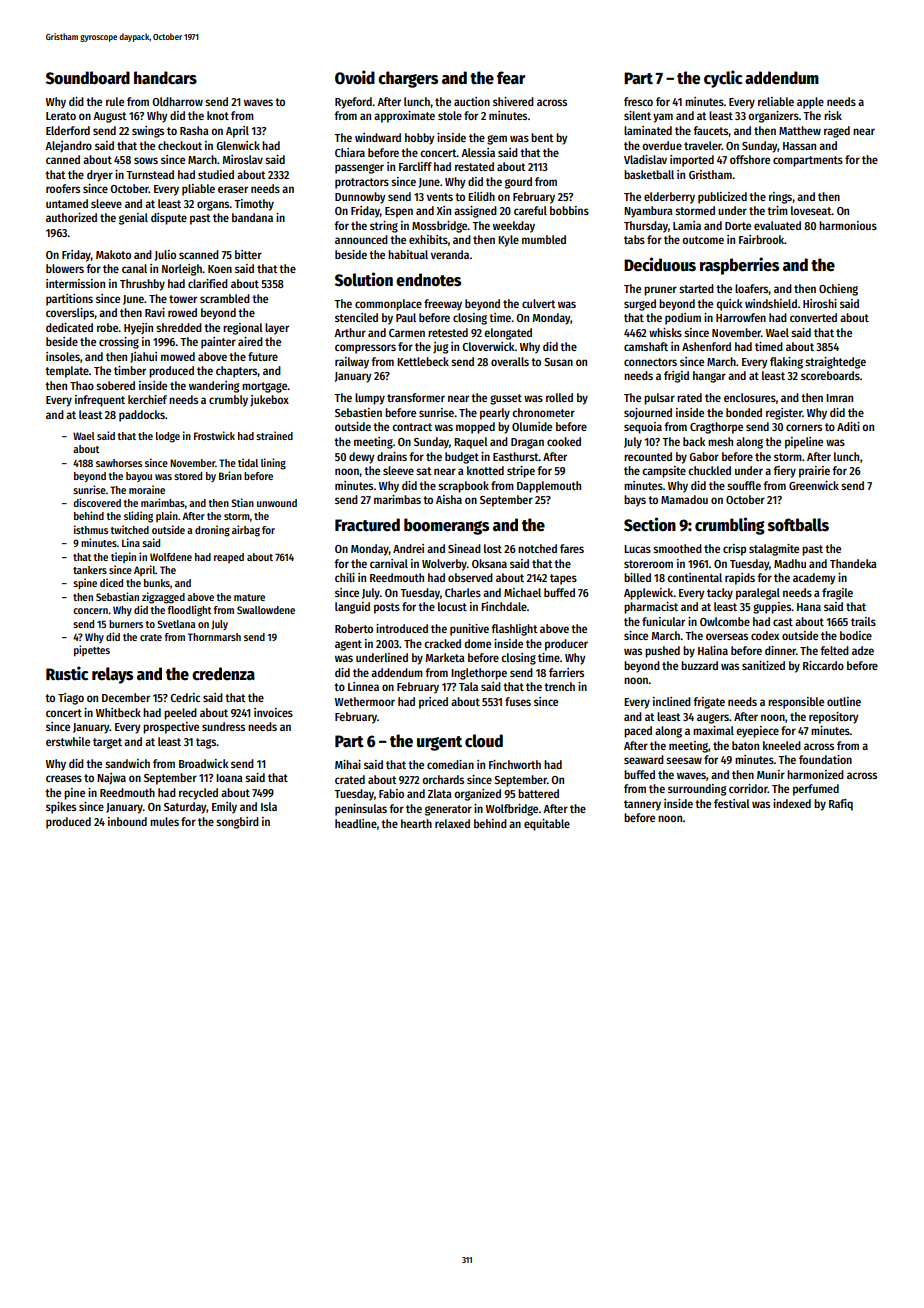  I want to click on Ochieng, so click(838, 290).
